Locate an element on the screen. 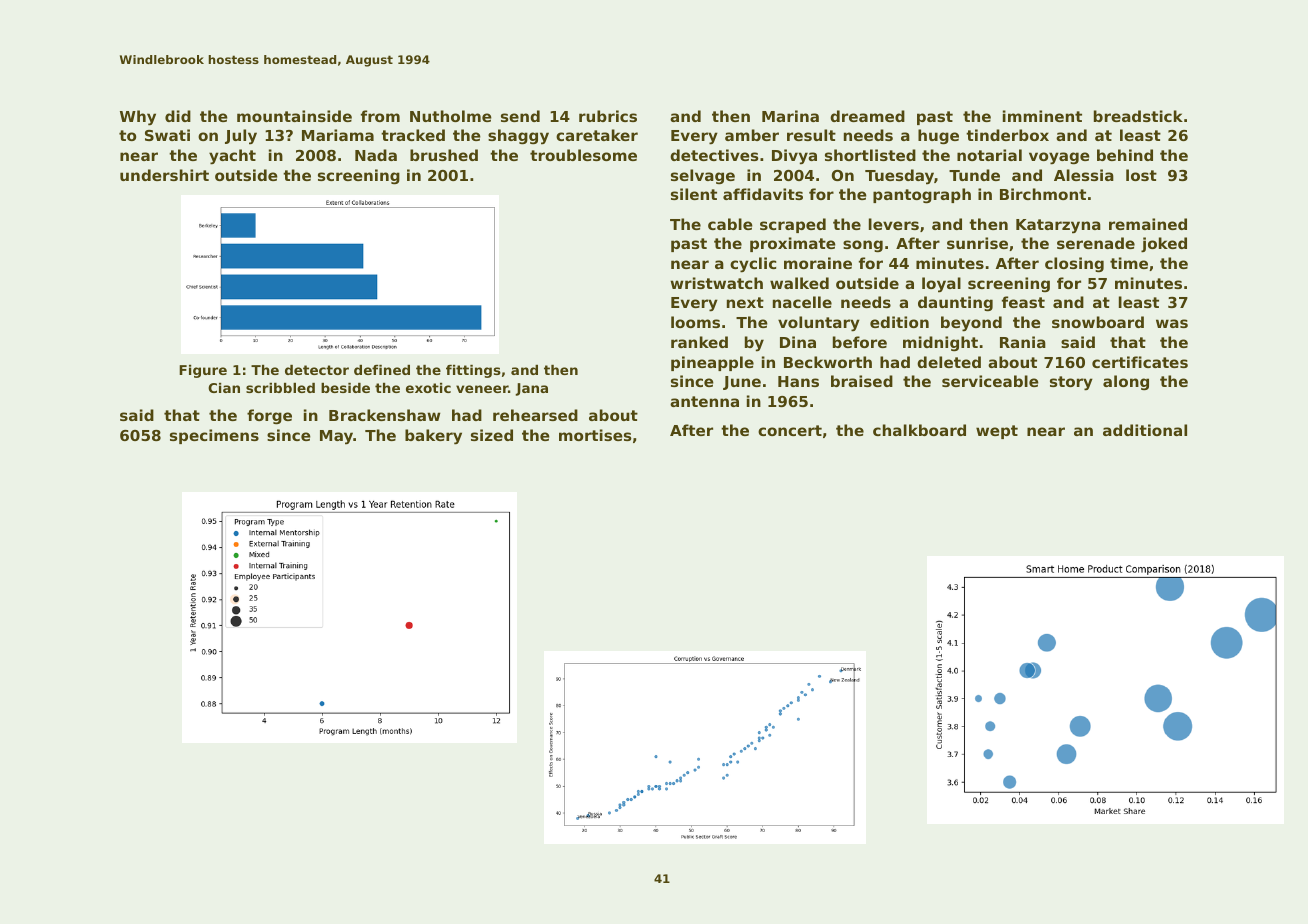  silent is located at coordinates (694, 194).
